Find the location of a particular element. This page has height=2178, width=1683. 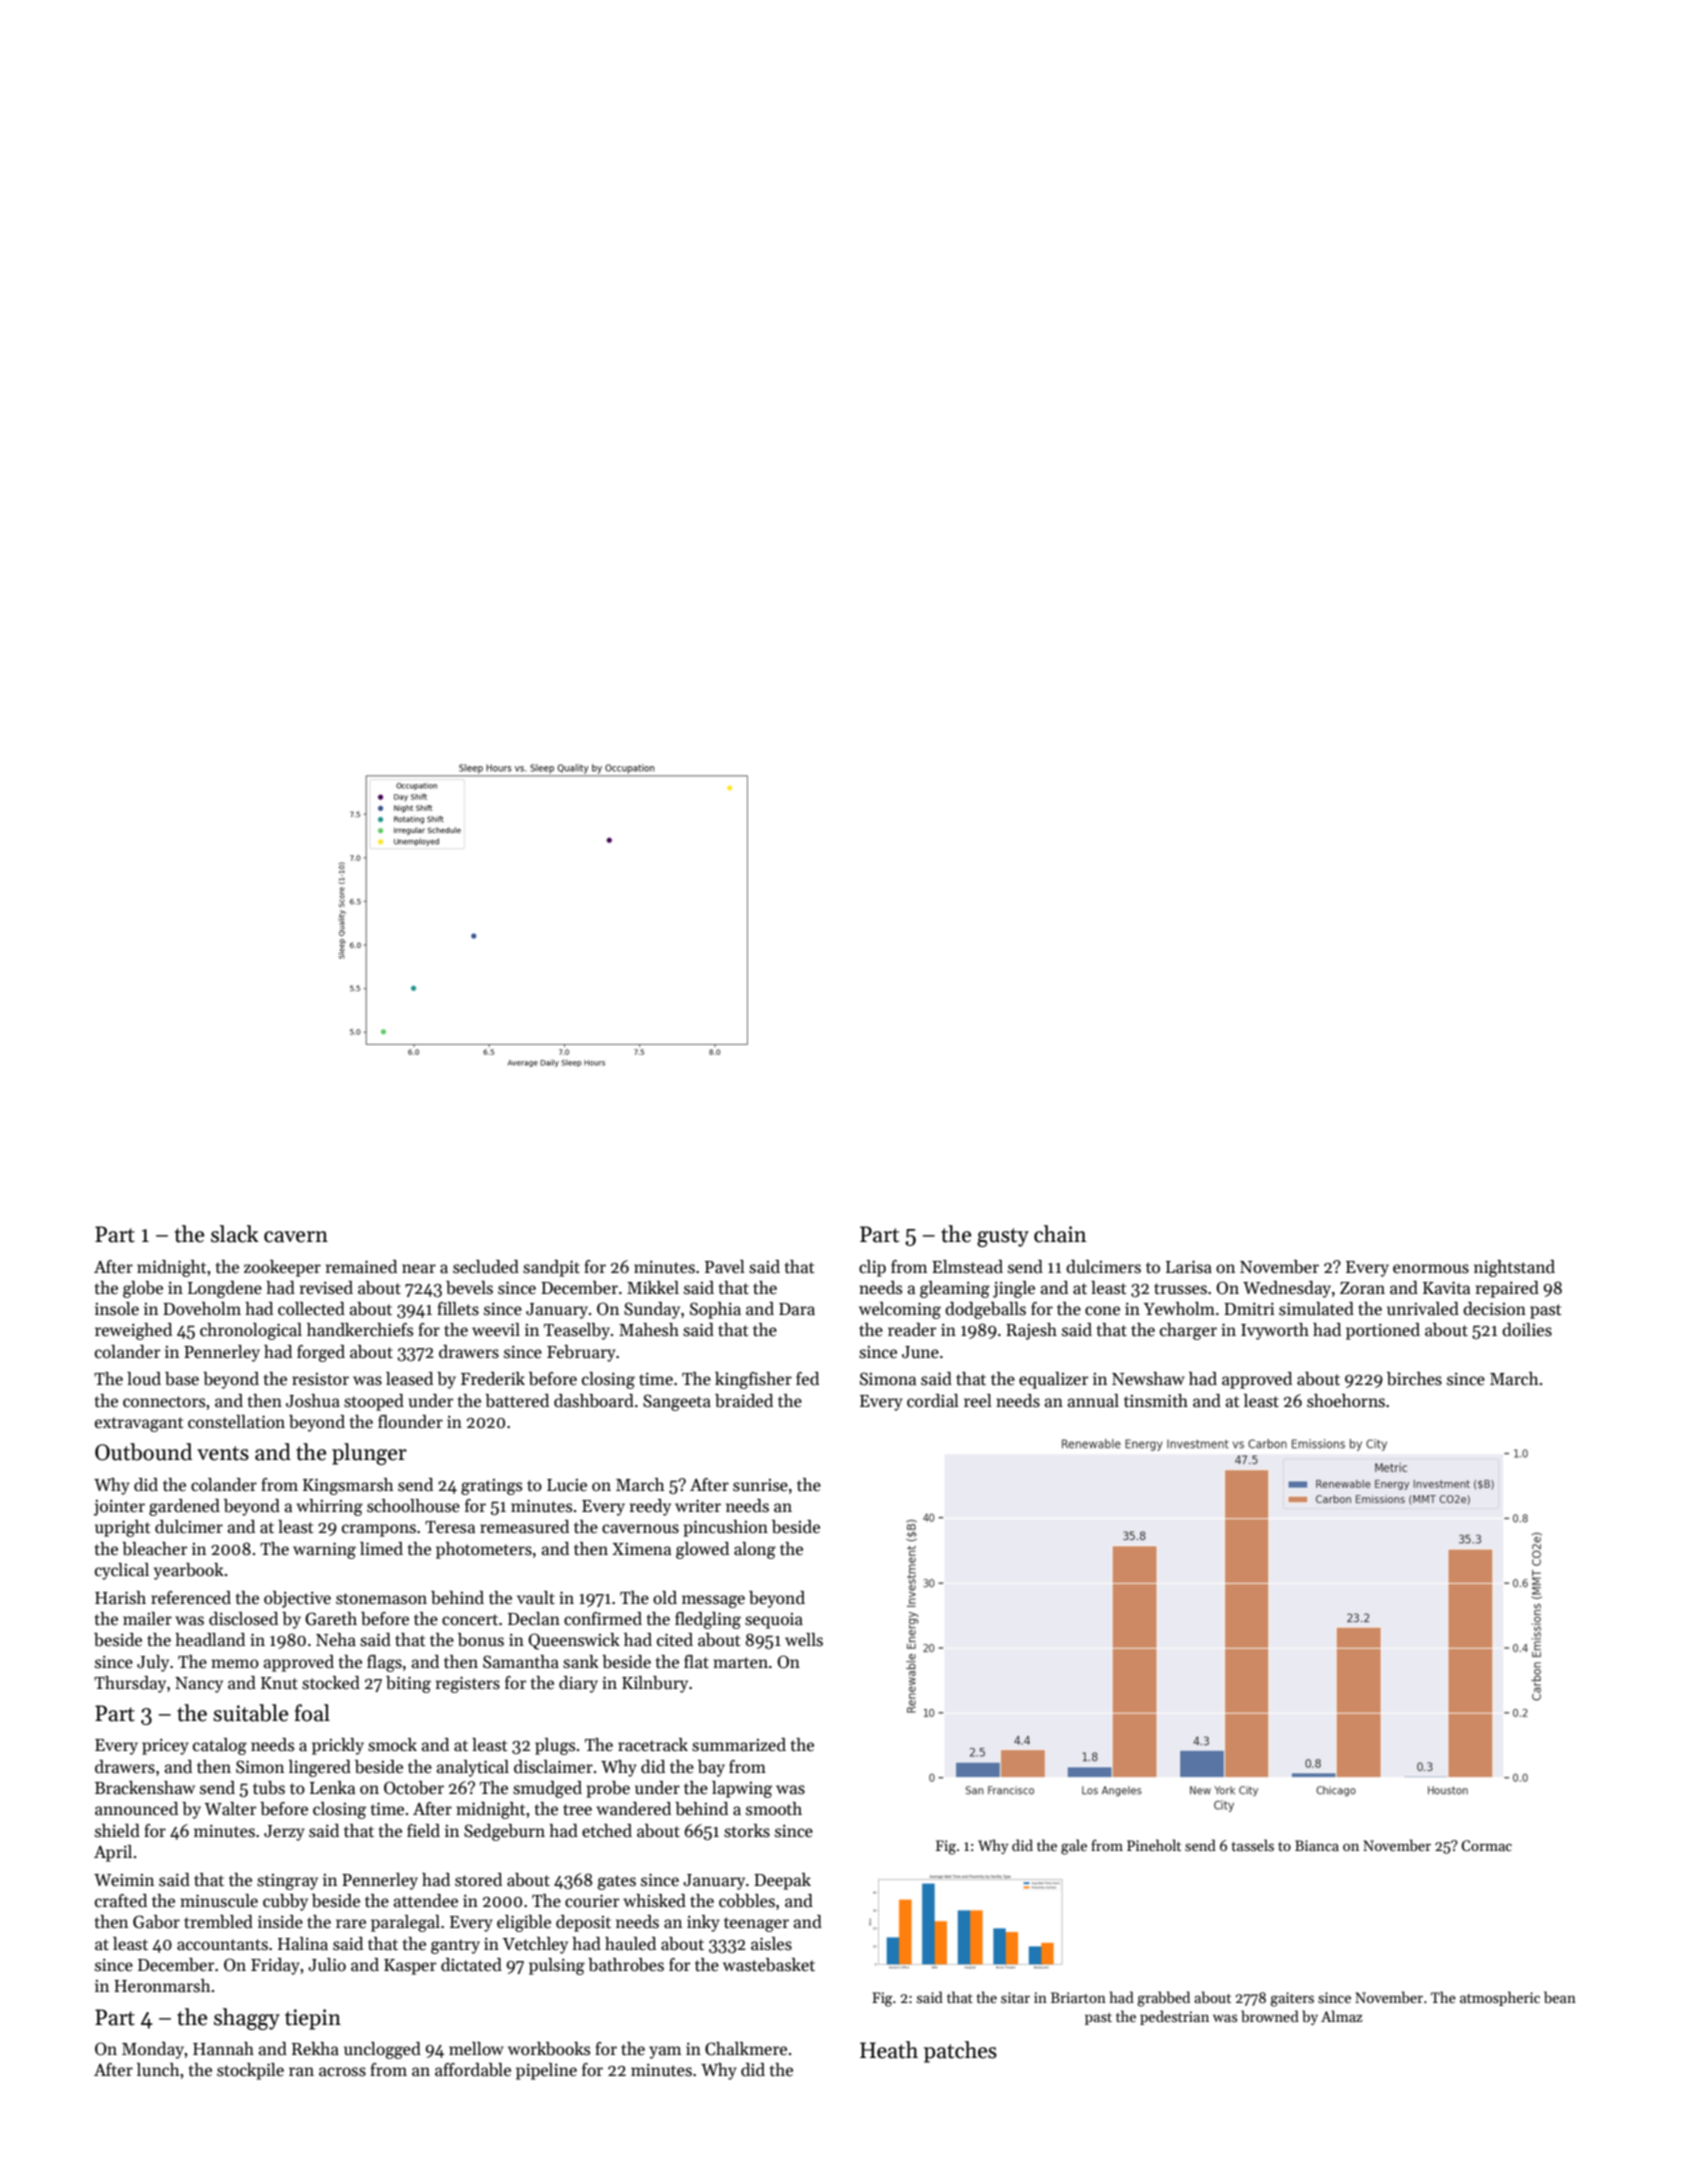

shaggy is located at coordinates (247, 2019).
